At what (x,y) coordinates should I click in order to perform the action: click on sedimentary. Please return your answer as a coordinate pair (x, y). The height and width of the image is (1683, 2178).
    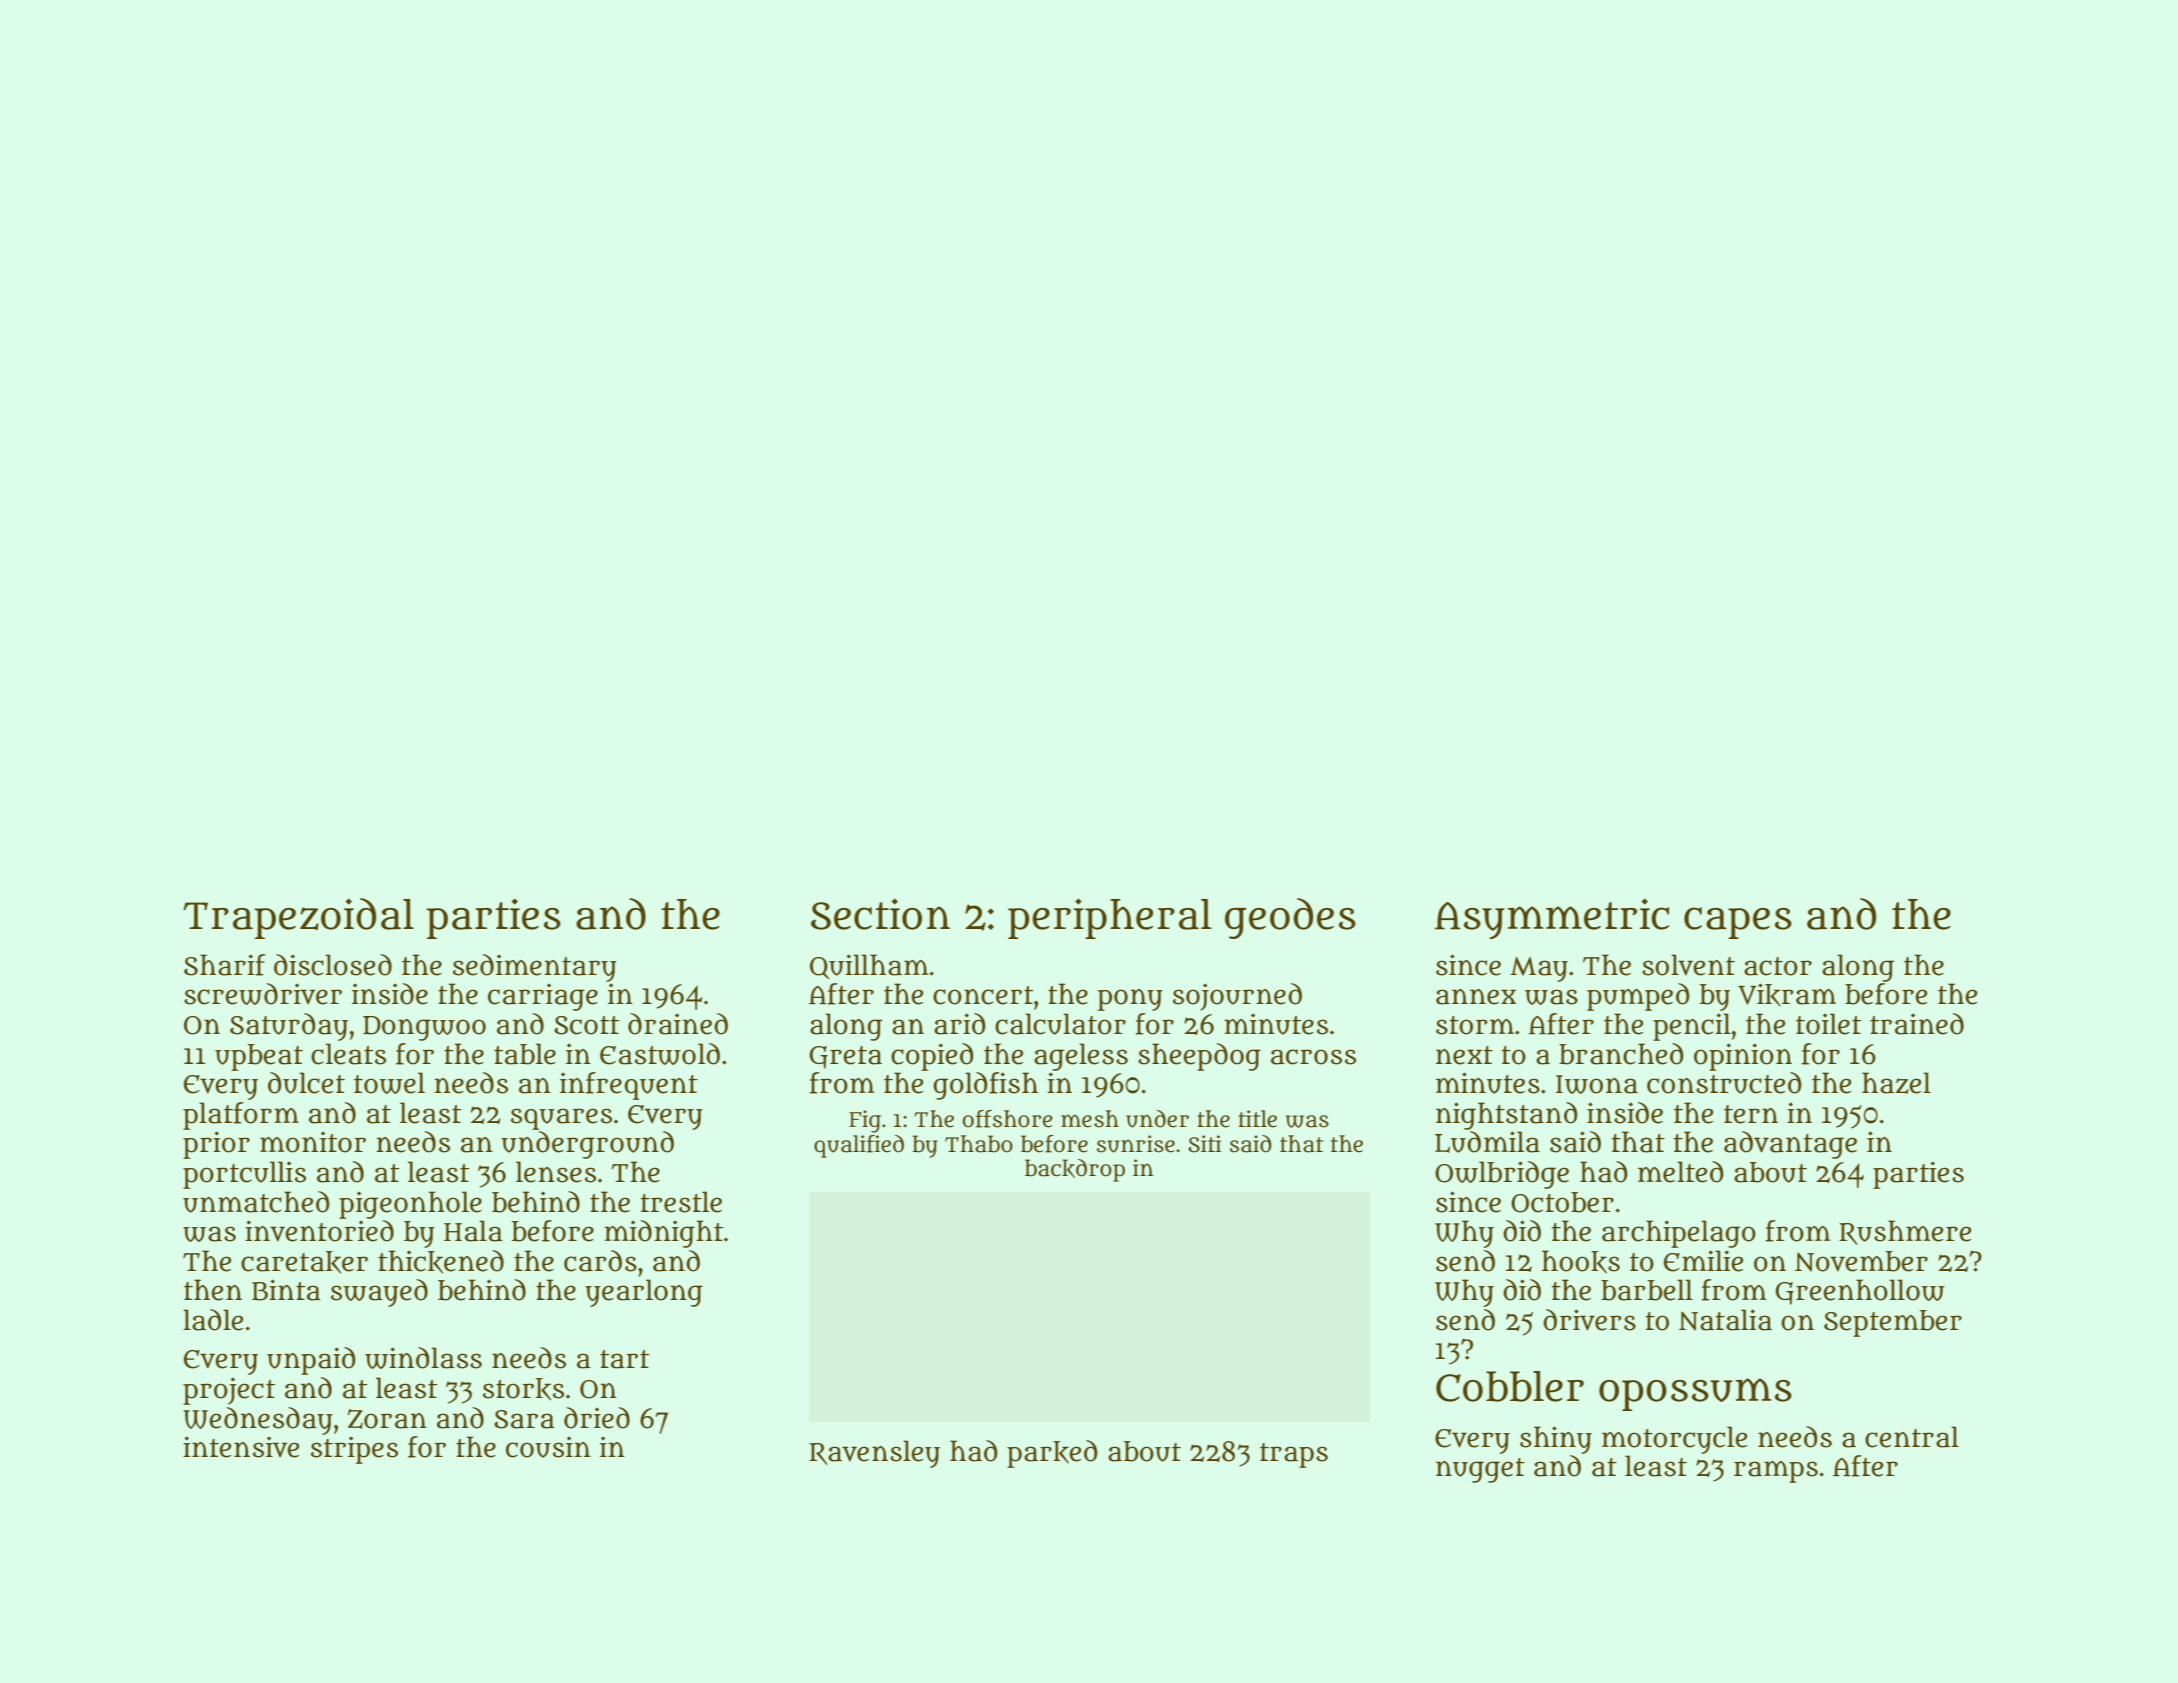
    Looking at the image, I should click on (535, 968).
